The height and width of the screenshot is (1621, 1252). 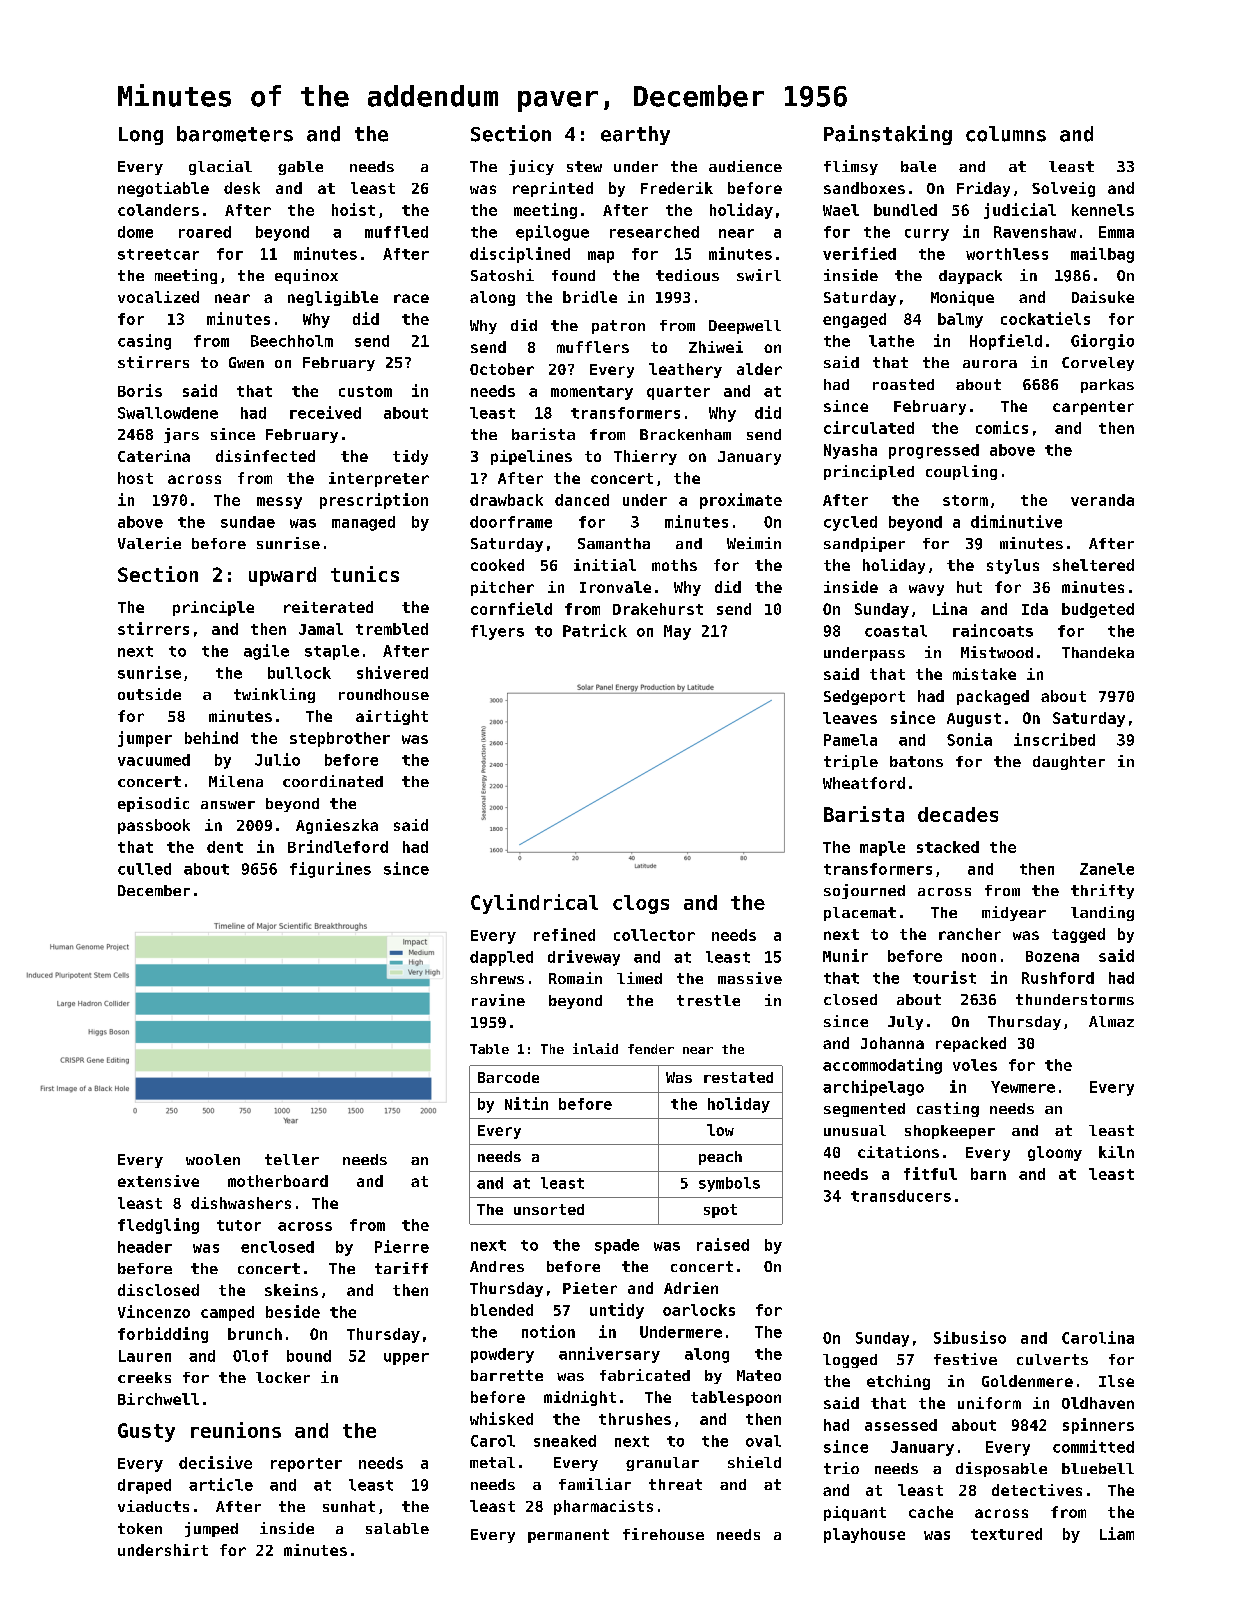 What do you see at coordinates (641, 904) in the screenshot?
I see `clogs` at bounding box center [641, 904].
